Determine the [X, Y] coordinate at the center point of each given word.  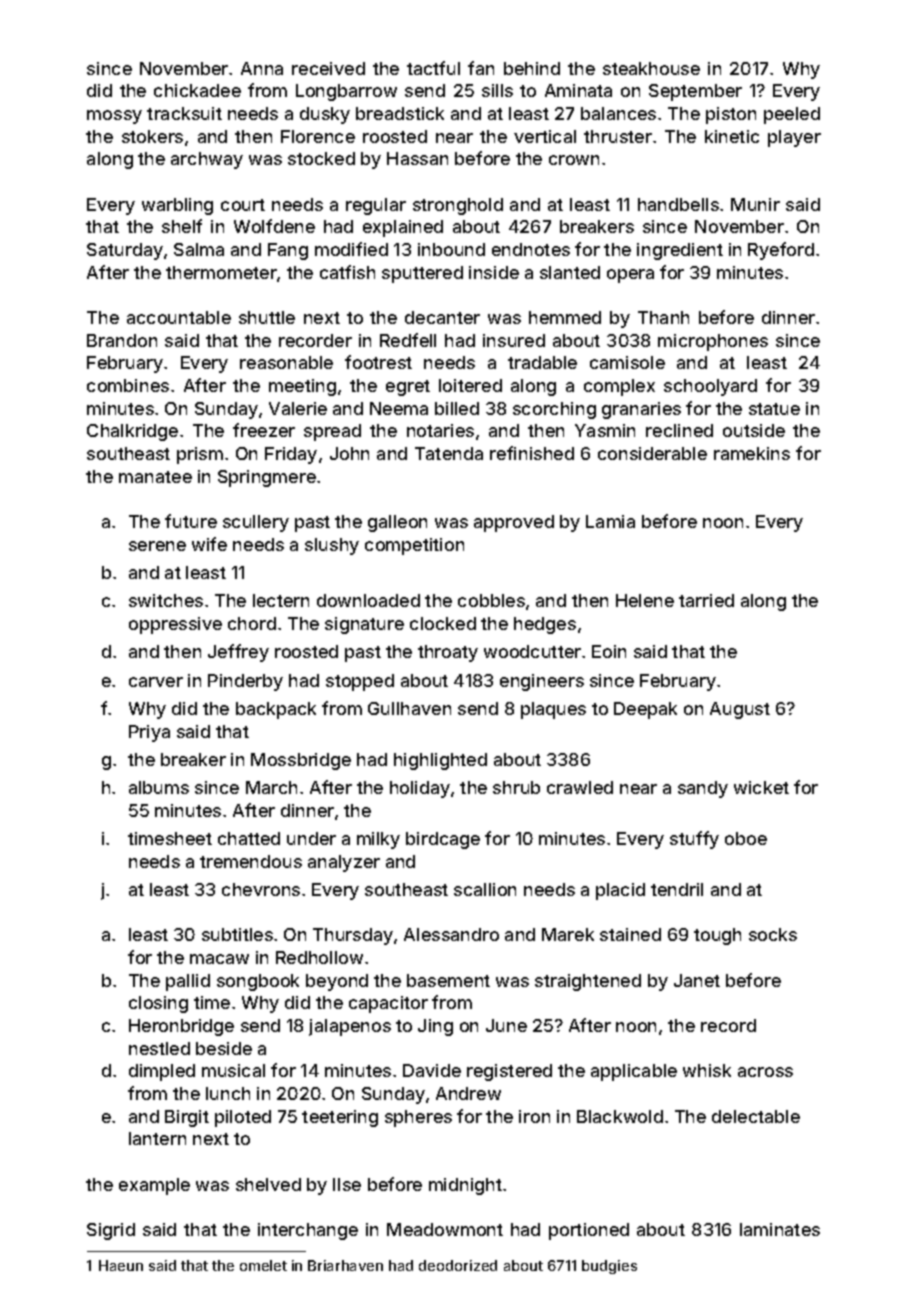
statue [774, 409]
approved [514, 523]
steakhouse [651, 68]
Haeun [121, 1265]
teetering [340, 1118]
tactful [433, 68]
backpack [276, 710]
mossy [114, 117]
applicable [634, 1072]
